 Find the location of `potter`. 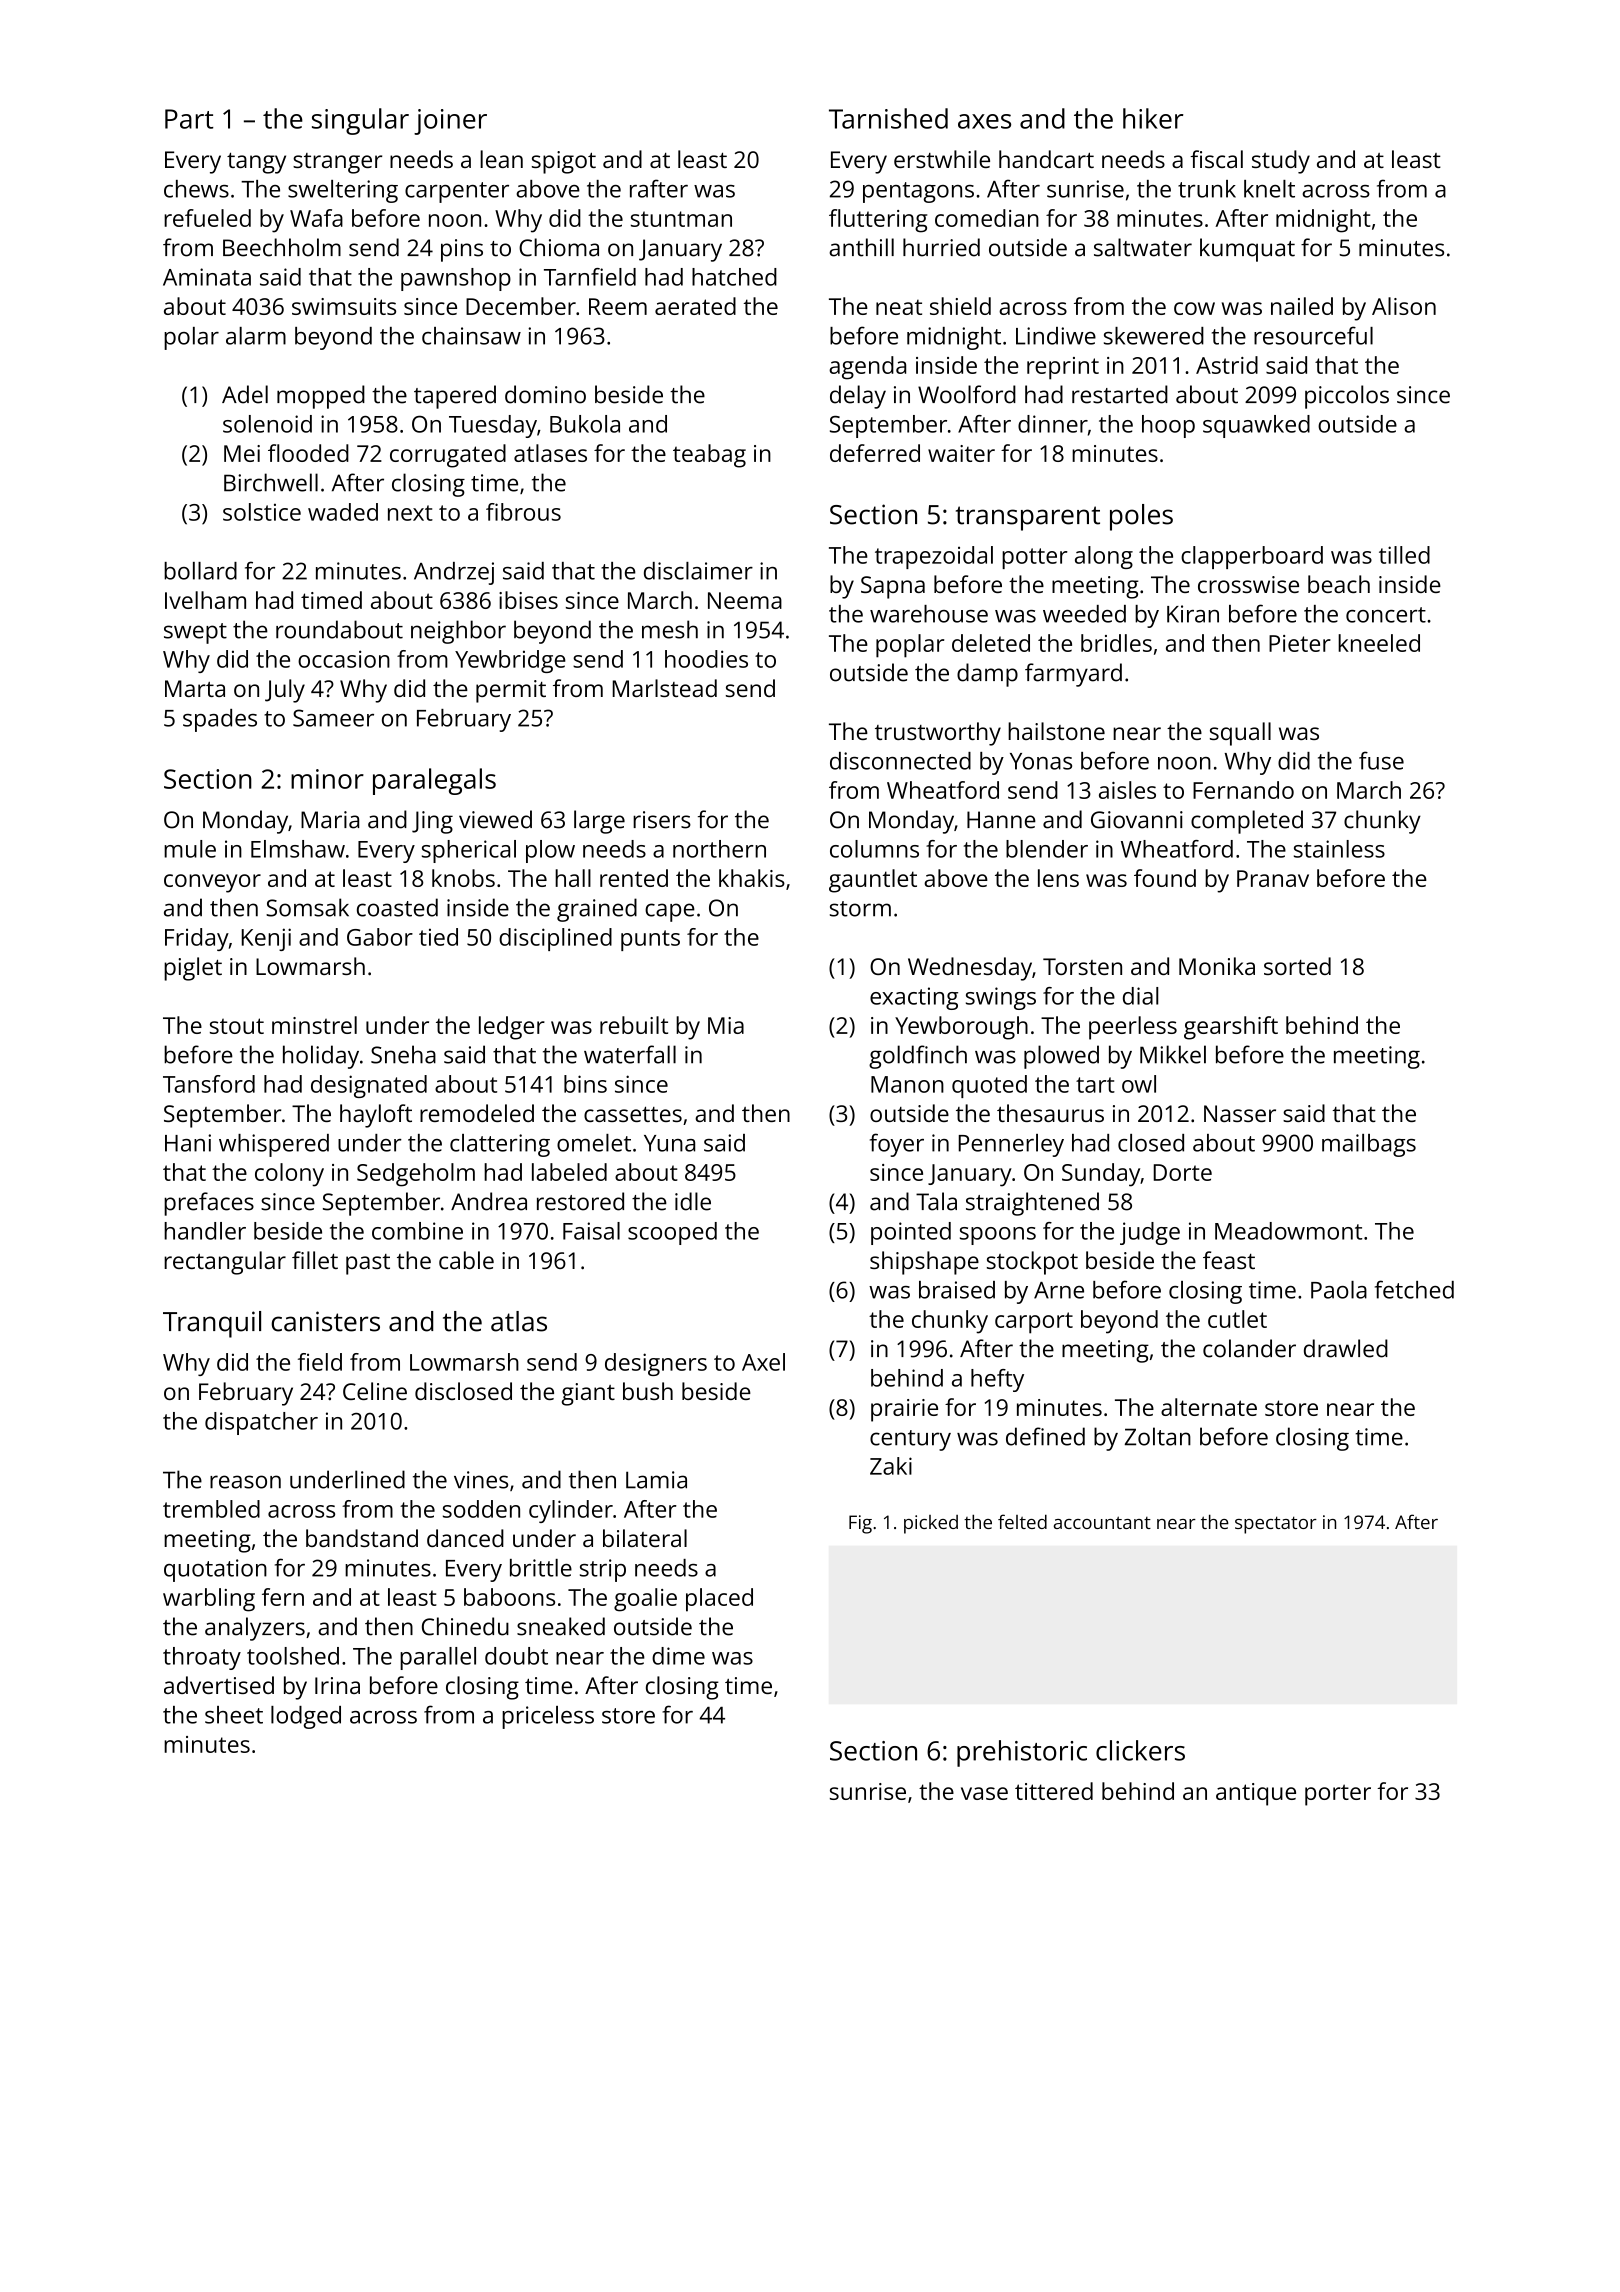

potter is located at coordinates (1035, 558).
